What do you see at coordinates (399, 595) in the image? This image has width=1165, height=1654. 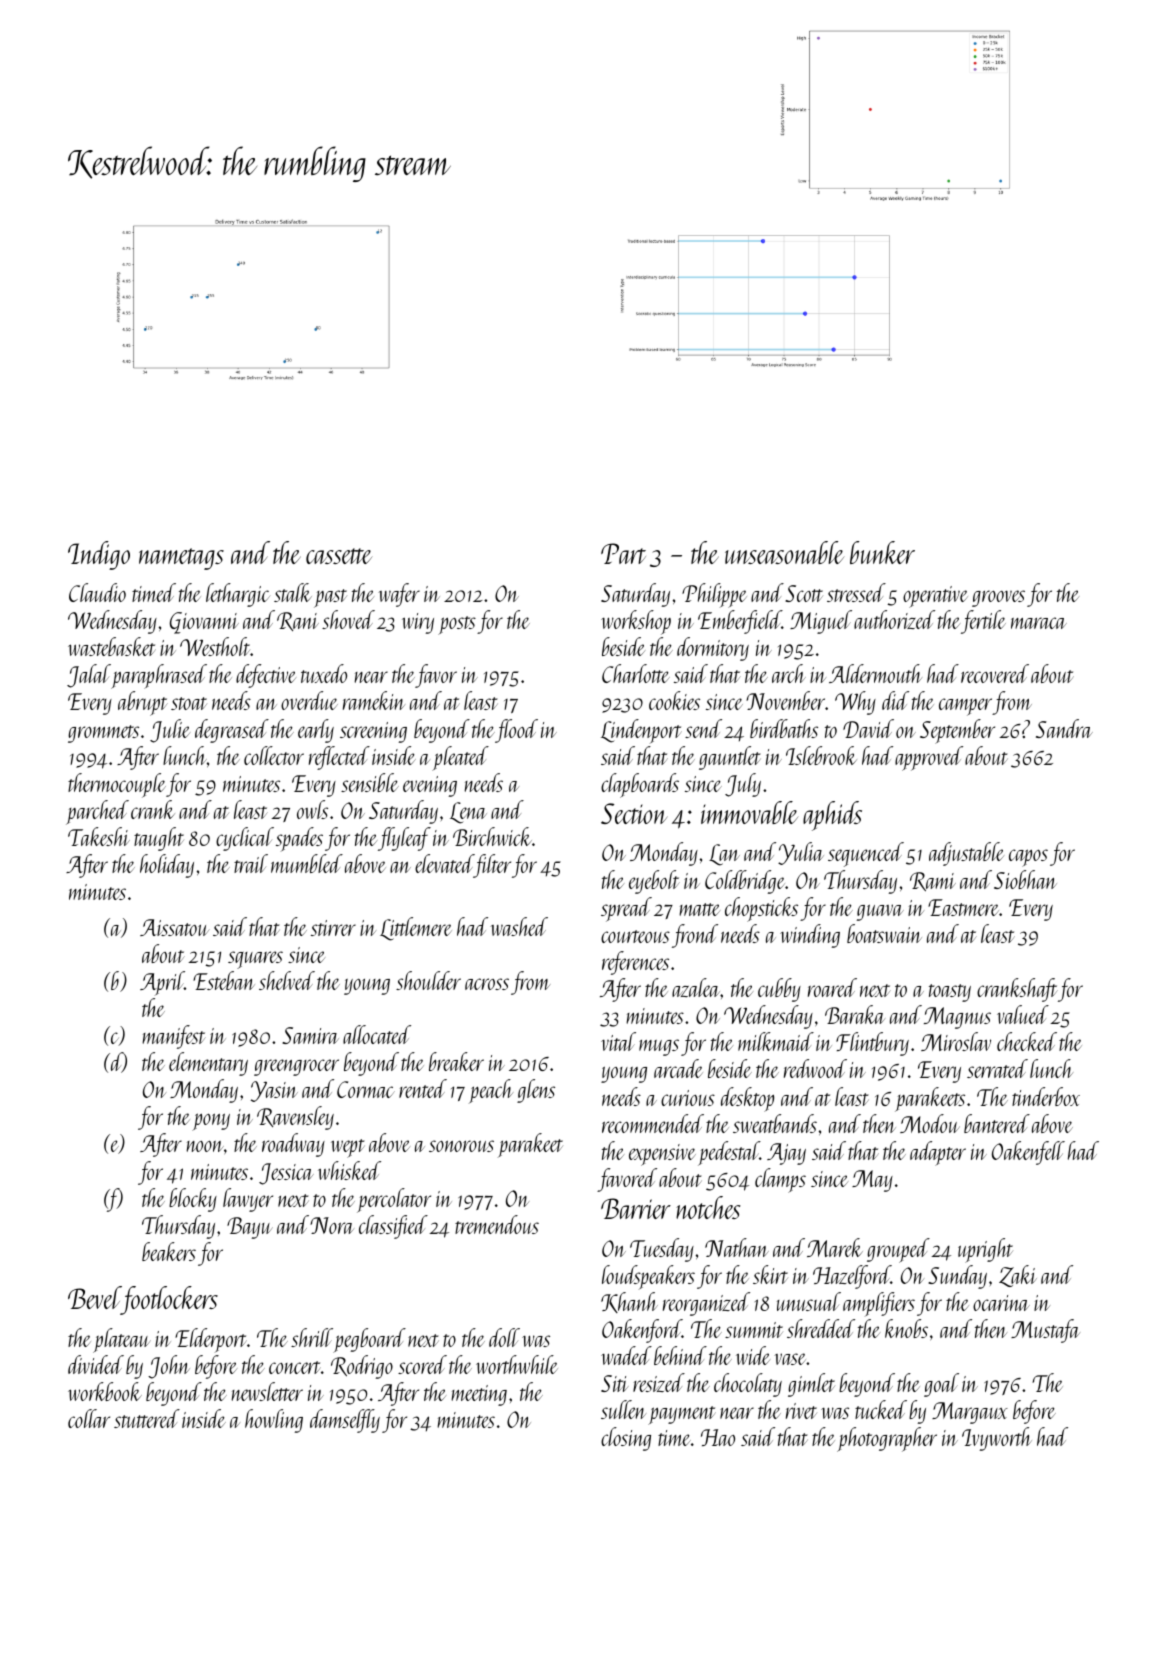 I see `wafer` at bounding box center [399, 595].
